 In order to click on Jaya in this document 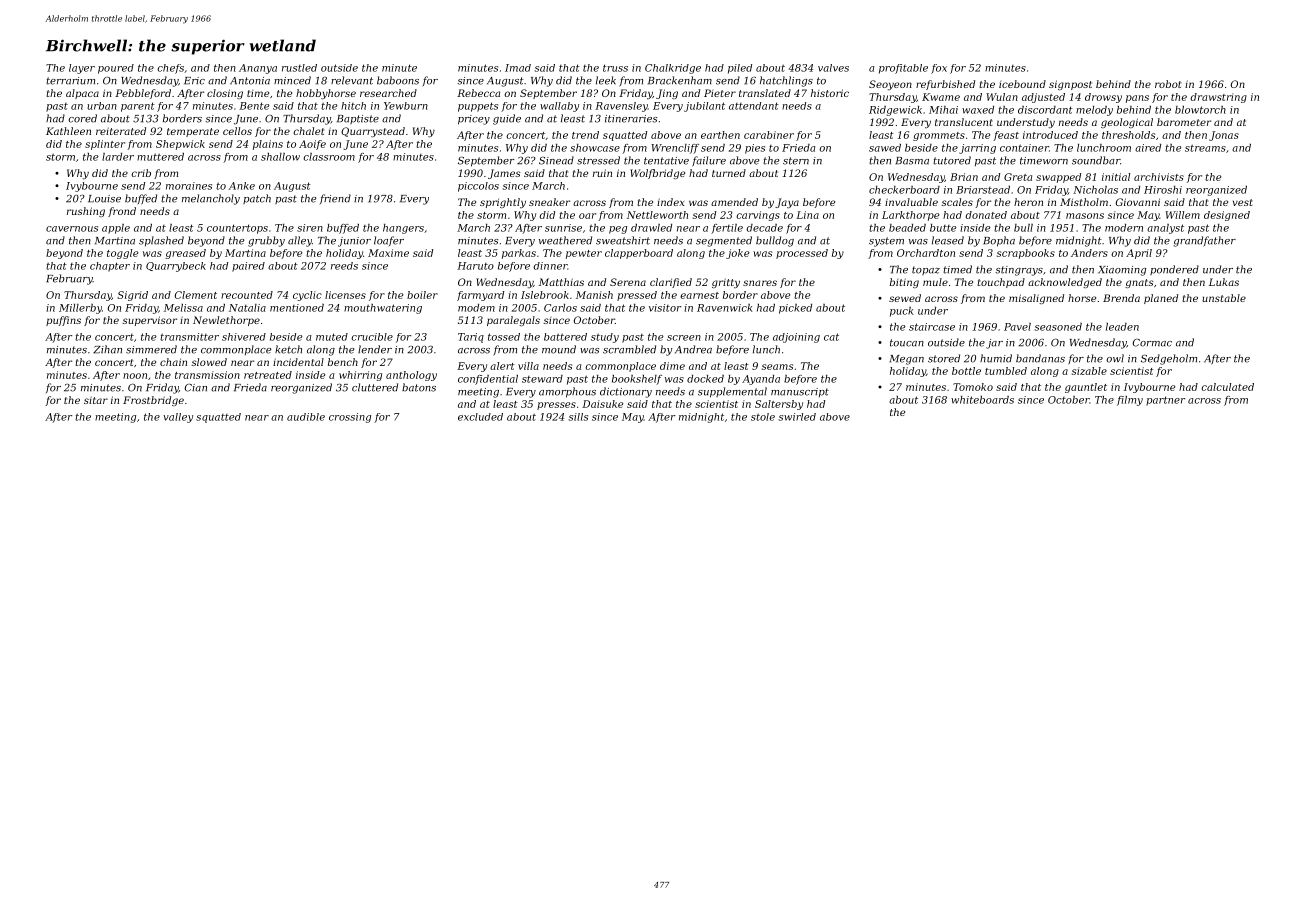, I will do `click(787, 203)`.
